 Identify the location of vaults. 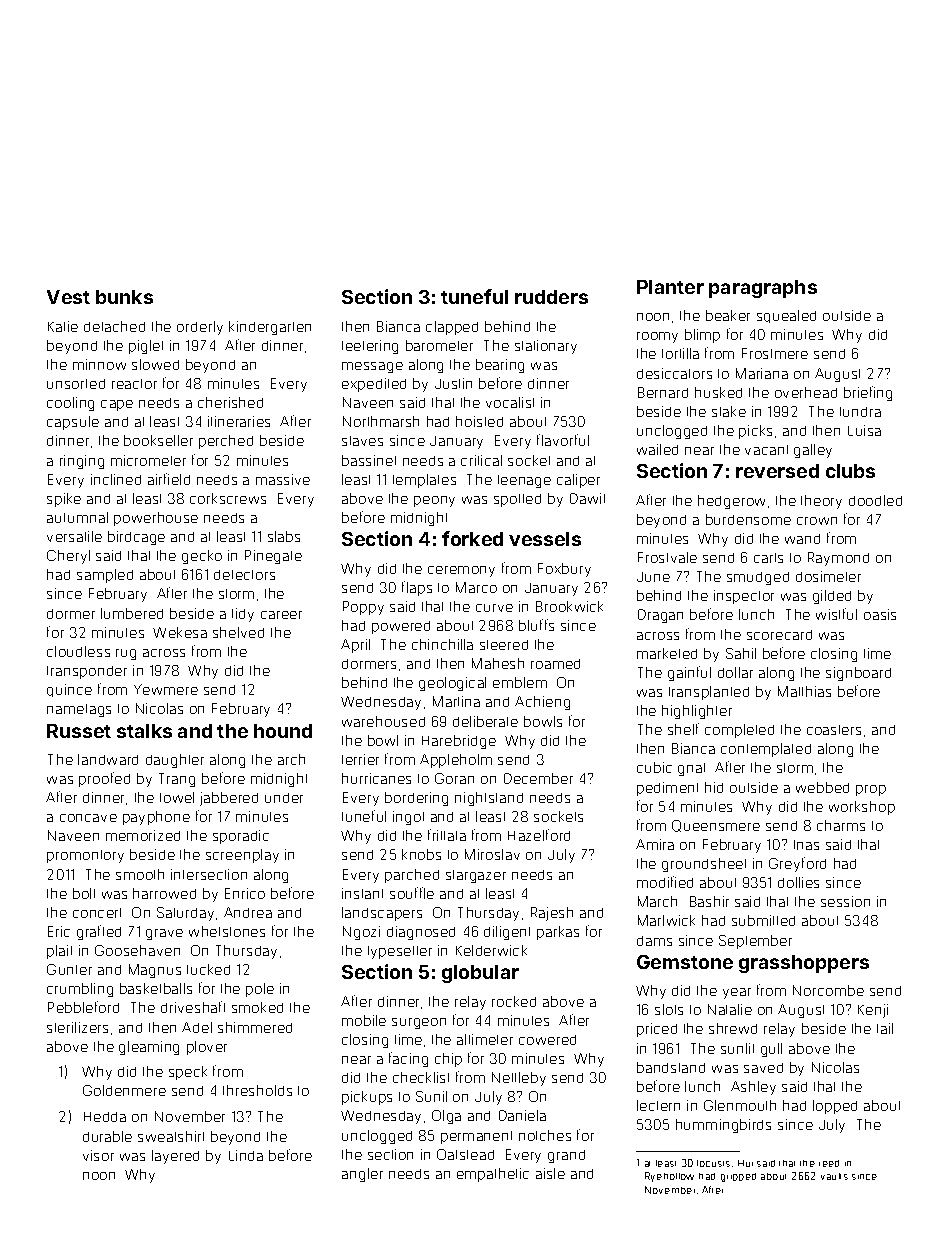
(834, 1176).
